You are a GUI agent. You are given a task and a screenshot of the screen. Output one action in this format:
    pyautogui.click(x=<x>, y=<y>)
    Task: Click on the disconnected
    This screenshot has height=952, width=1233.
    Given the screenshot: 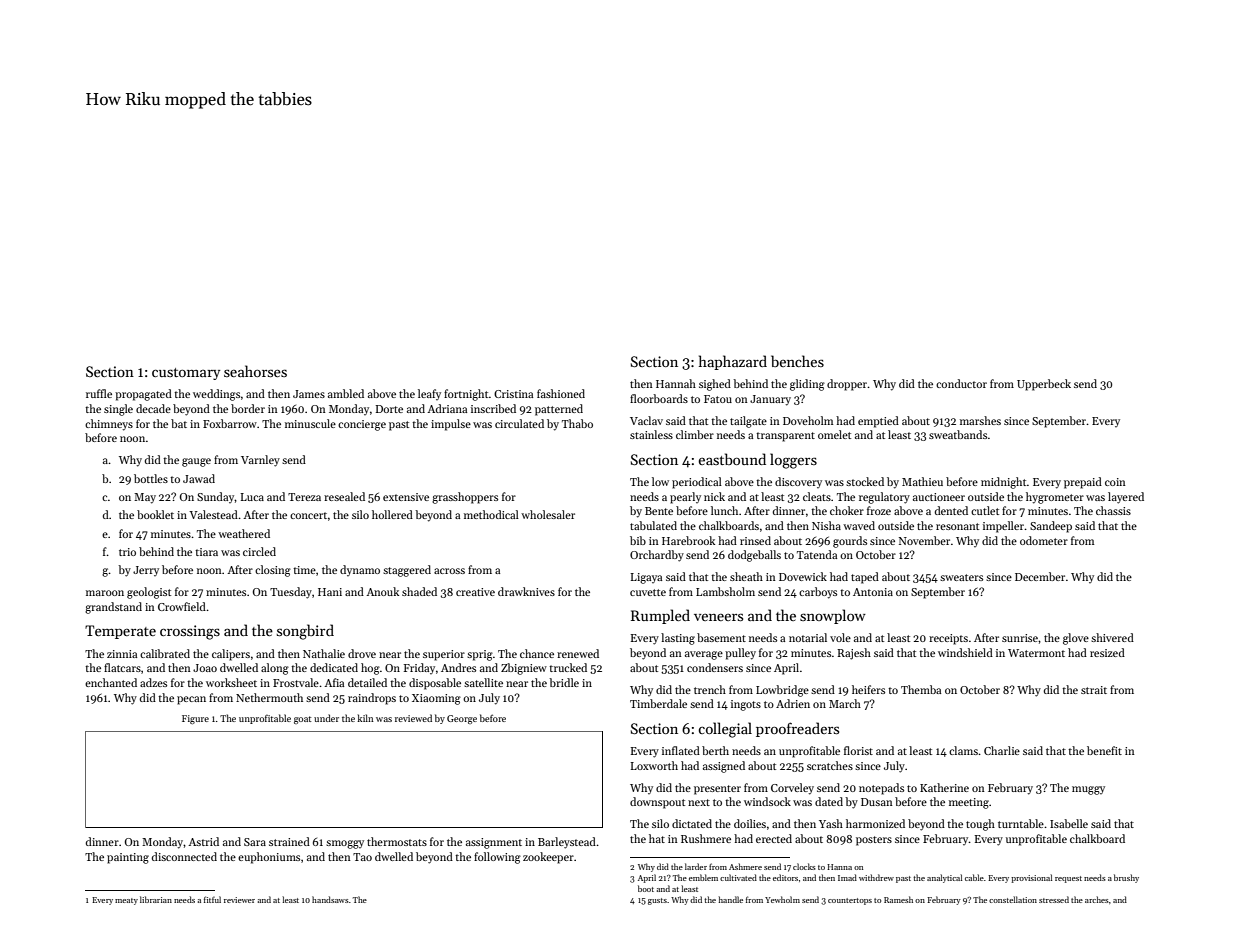 What is the action you would take?
    pyautogui.click(x=184, y=856)
